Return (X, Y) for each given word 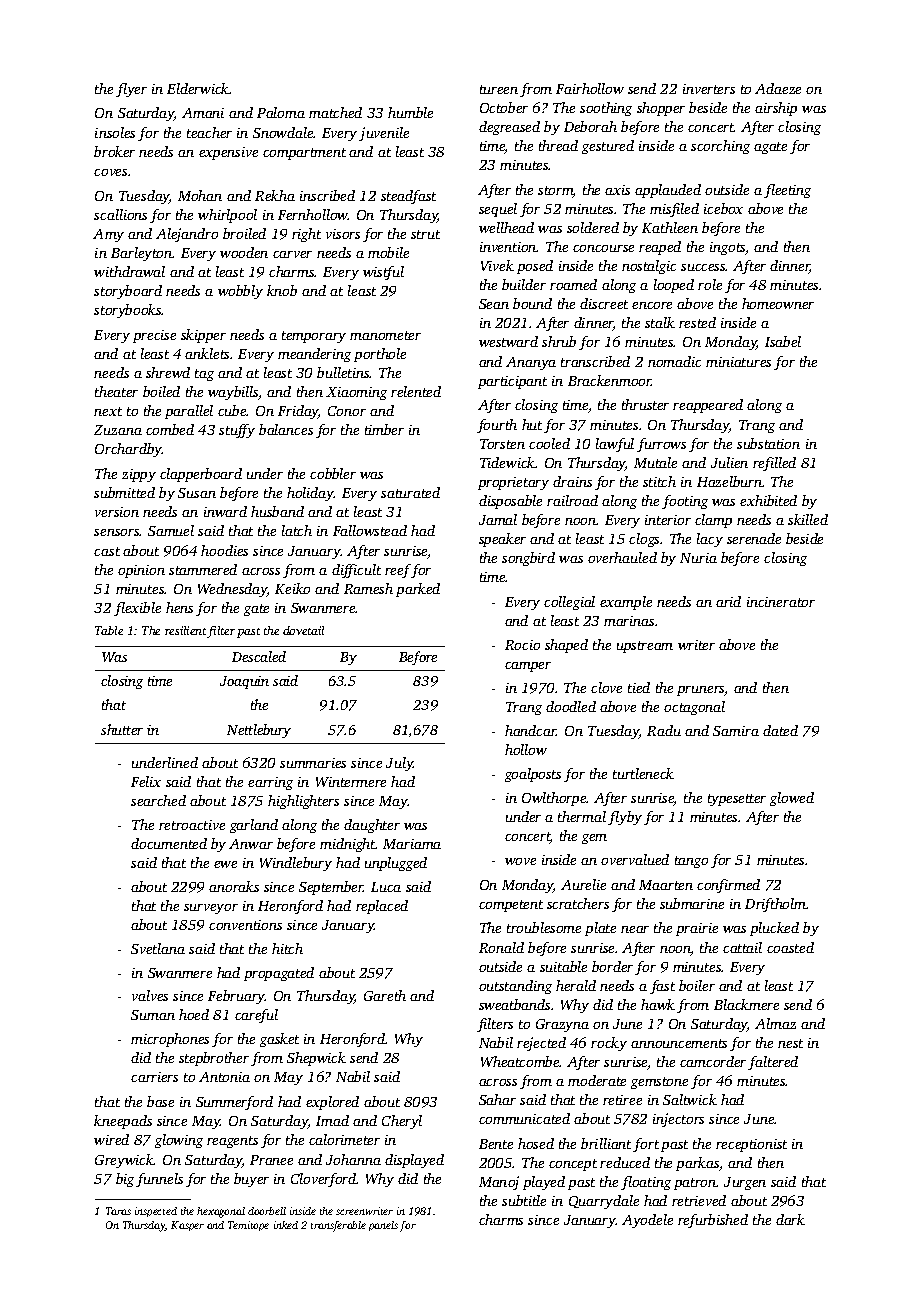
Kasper (187, 1226)
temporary (314, 337)
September (331, 888)
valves (150, 995)
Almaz (775, 1023)
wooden (244, 252)
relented (416, 391)
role (710, 284)
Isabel (783, 341)
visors (343, 234)
